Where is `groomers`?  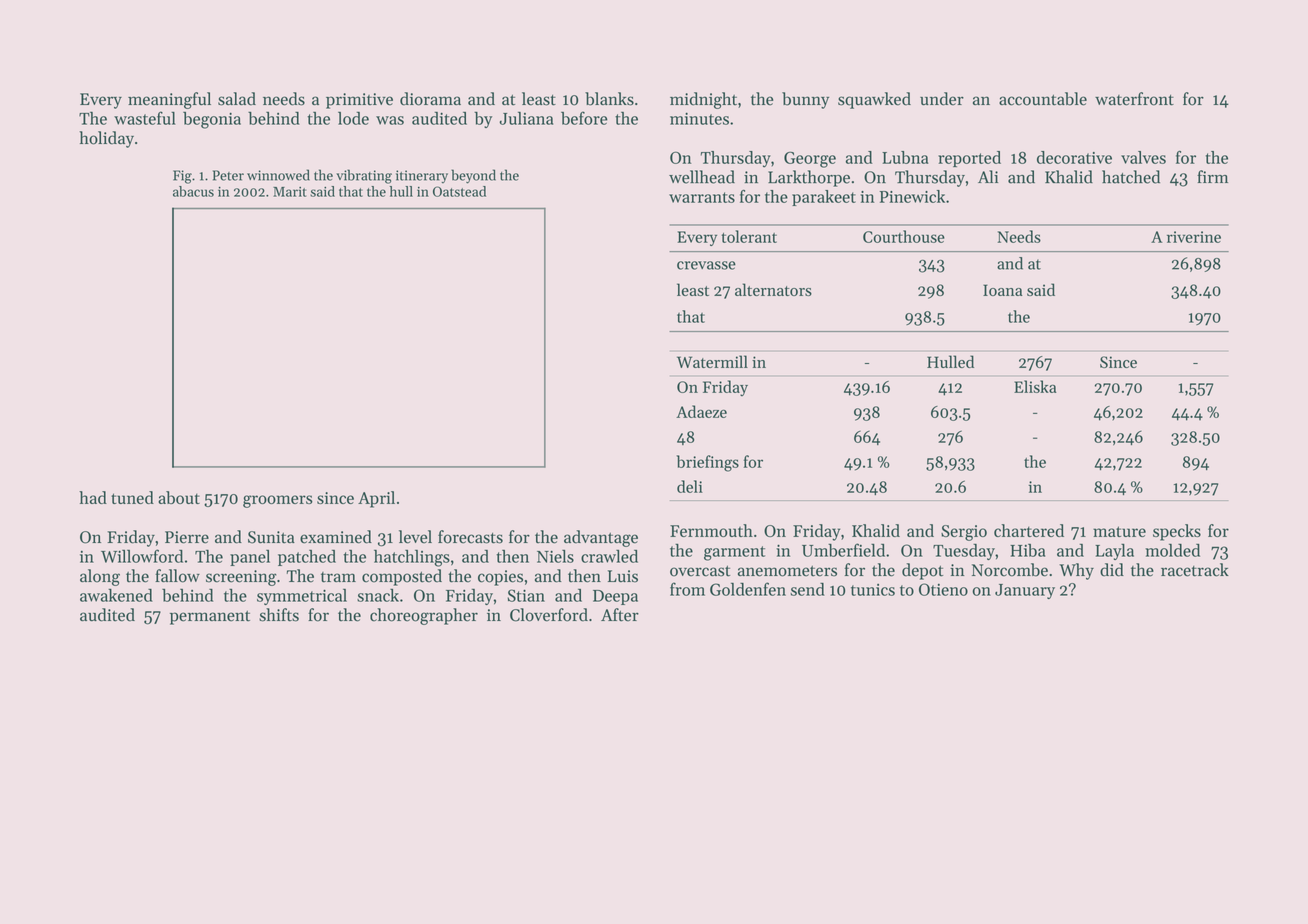 groomers is located at coordinates (278, 501).
